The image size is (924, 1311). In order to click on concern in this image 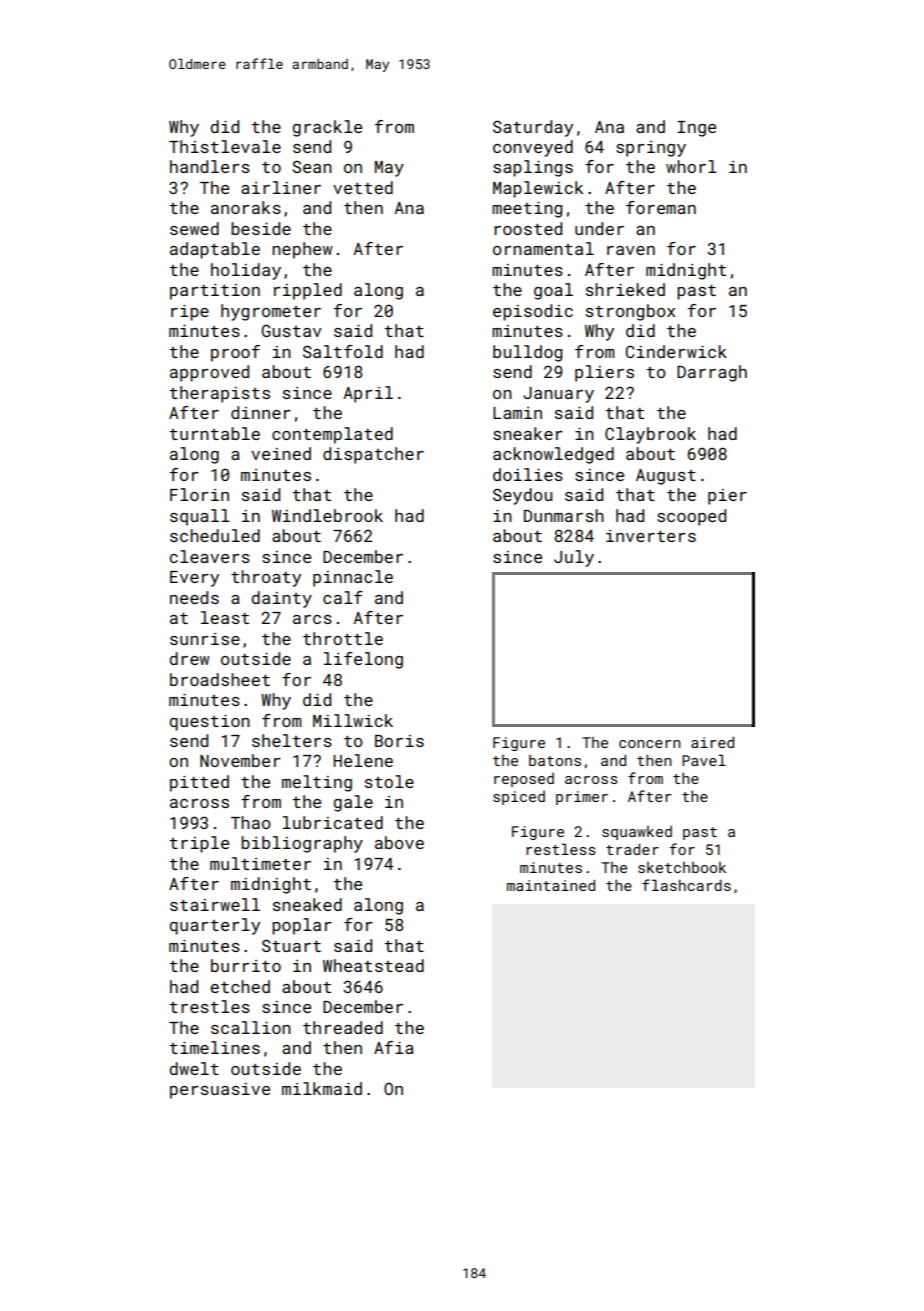, I will do `click(649, 744)`.
